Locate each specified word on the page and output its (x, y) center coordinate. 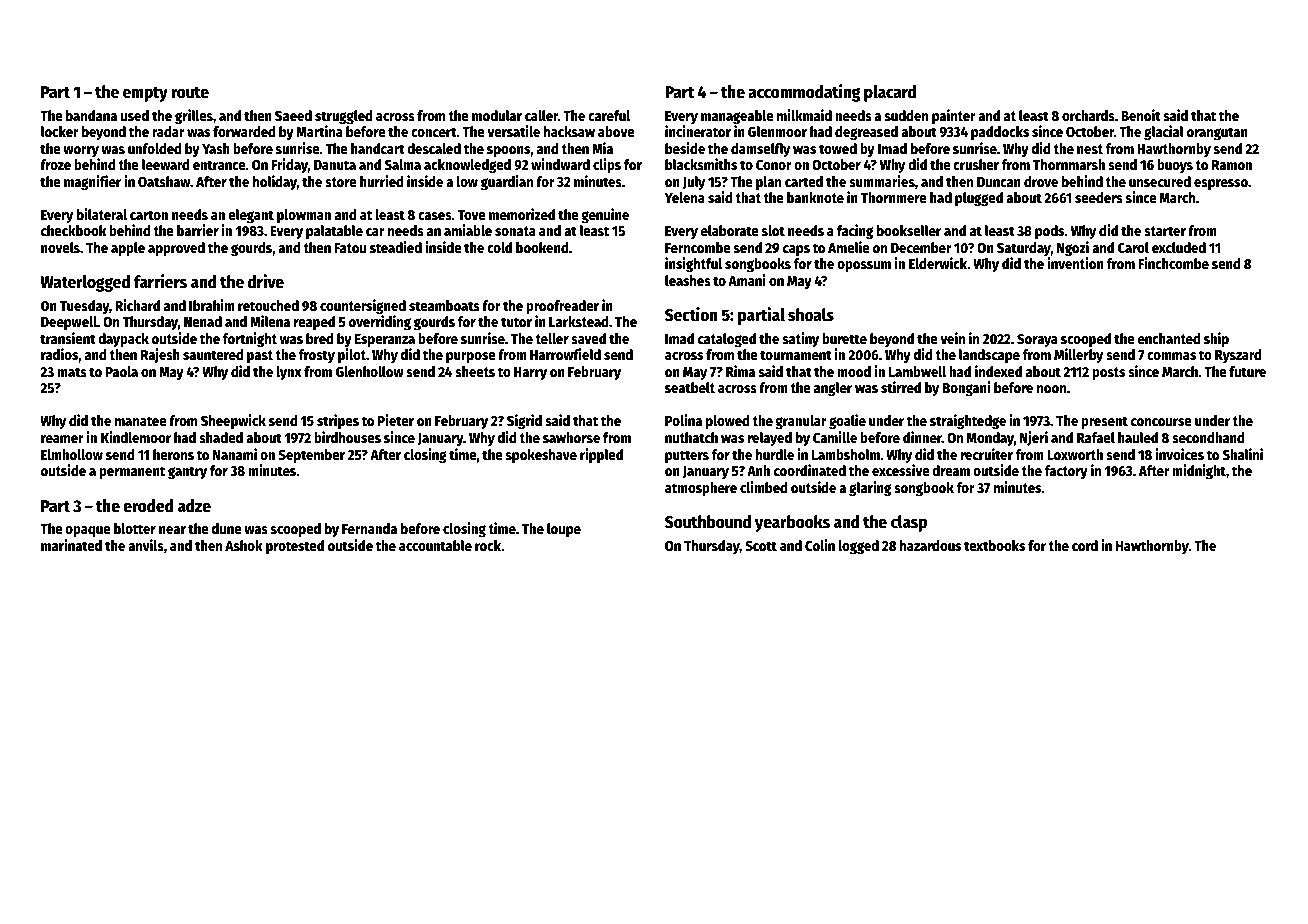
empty (145, 94)
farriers (160, 281)
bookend (542, 247)
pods (1049, 232)
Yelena (685, 197)
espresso (1221, 184)
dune (227, 528)
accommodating (804, 93)
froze (55, 164)
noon (1051, 389)
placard (890, 93)
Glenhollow (370, 371)
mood (854, 371)
